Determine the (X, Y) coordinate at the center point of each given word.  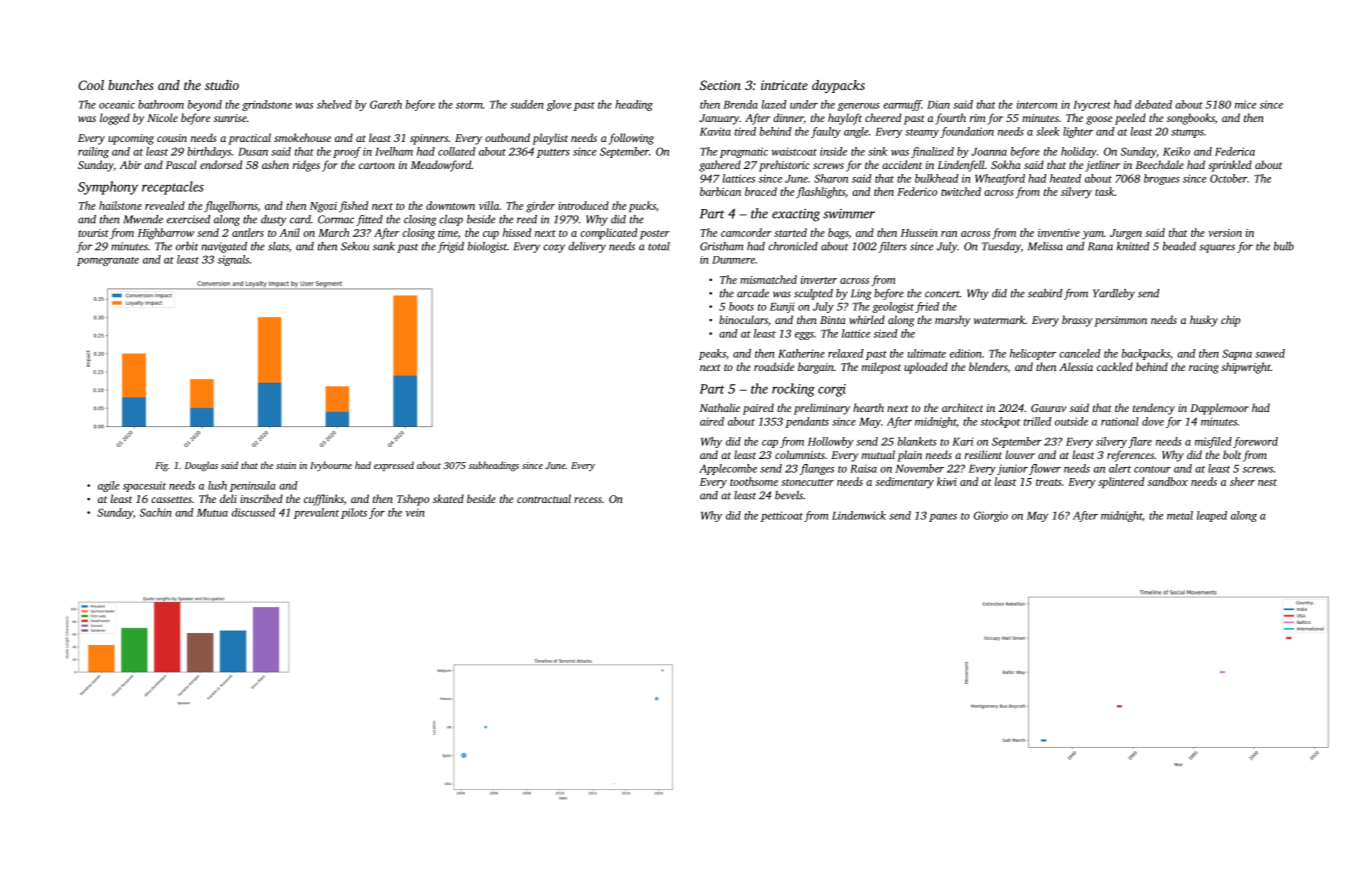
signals (233, 260)
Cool (91, 85)
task (1105, 191)
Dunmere (733, 260)
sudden (527, 104)
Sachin (156, 512)
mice (1245, 104)
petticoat (782, 516)
